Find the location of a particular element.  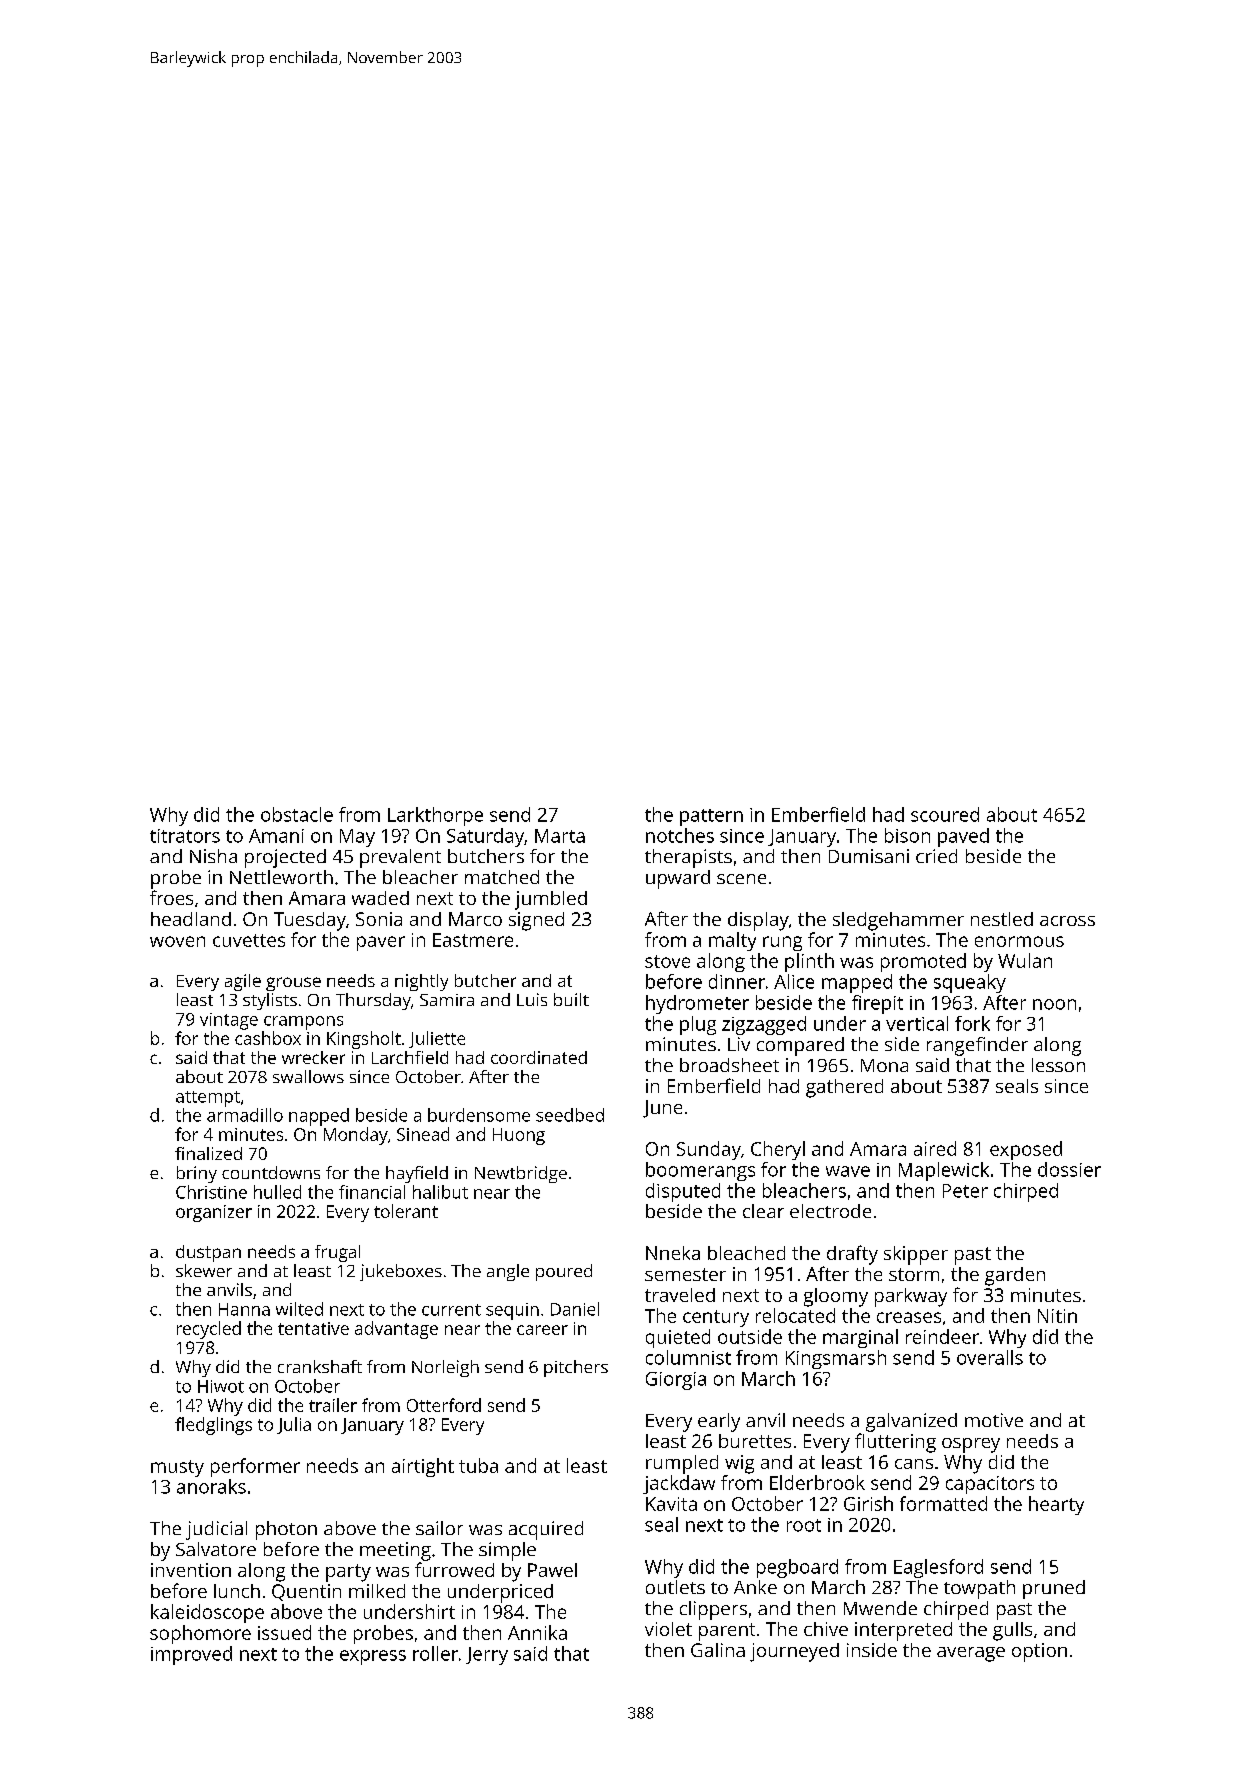

musty is located at coordinates (177, 1468).
